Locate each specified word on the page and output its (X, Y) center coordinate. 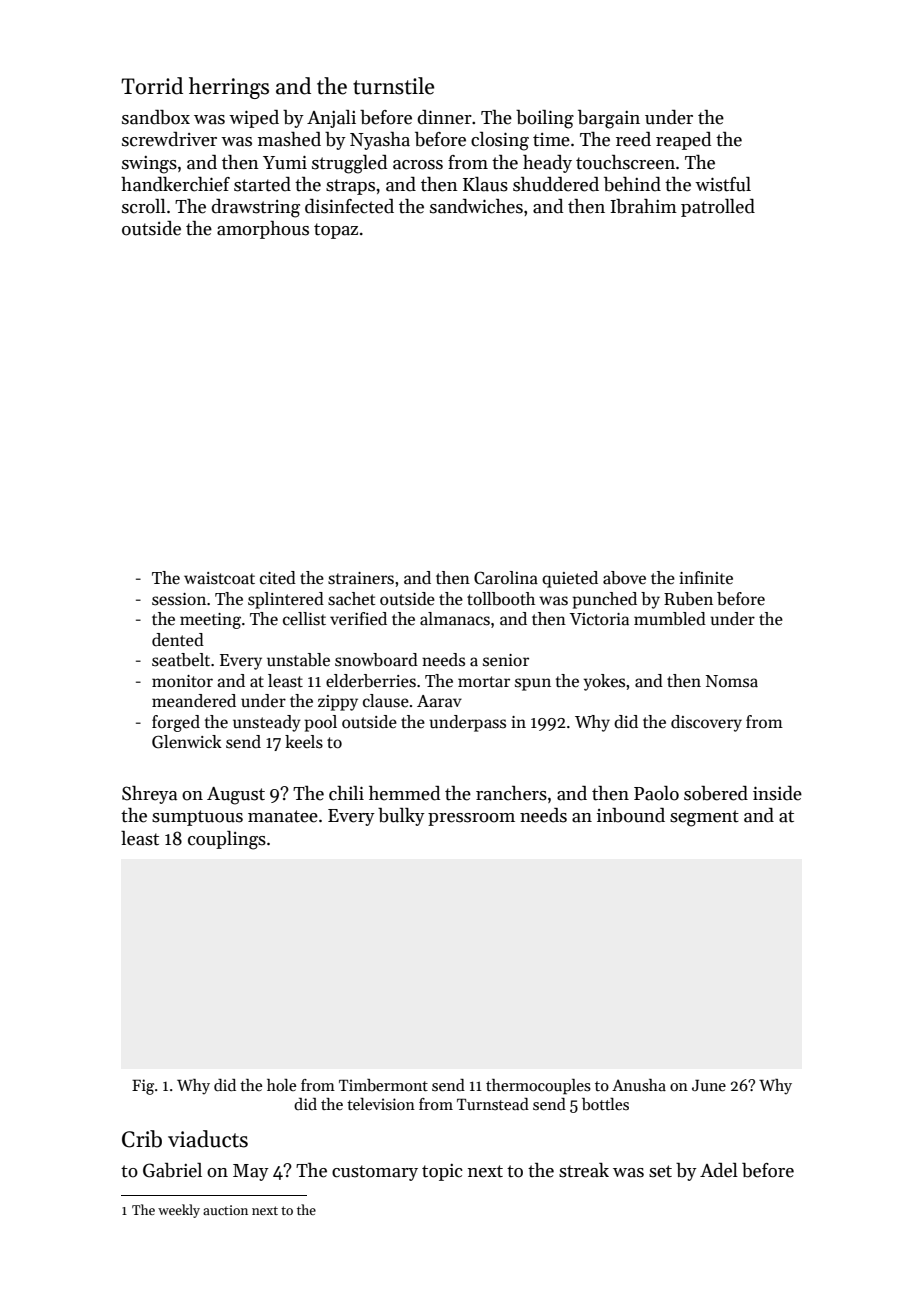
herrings (229, 88)
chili (346, 793)
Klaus (485, 184)
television (381, 1104)
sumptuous (197, 818)
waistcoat (219, 578)
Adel (719, 1170)
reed (633, 139)
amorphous (263, 230)
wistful (723, 184)
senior (506, 660)
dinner (444, 117)
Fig (143, 1087)
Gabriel (172, 1170)
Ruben (688, 599)
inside (777, 793)
